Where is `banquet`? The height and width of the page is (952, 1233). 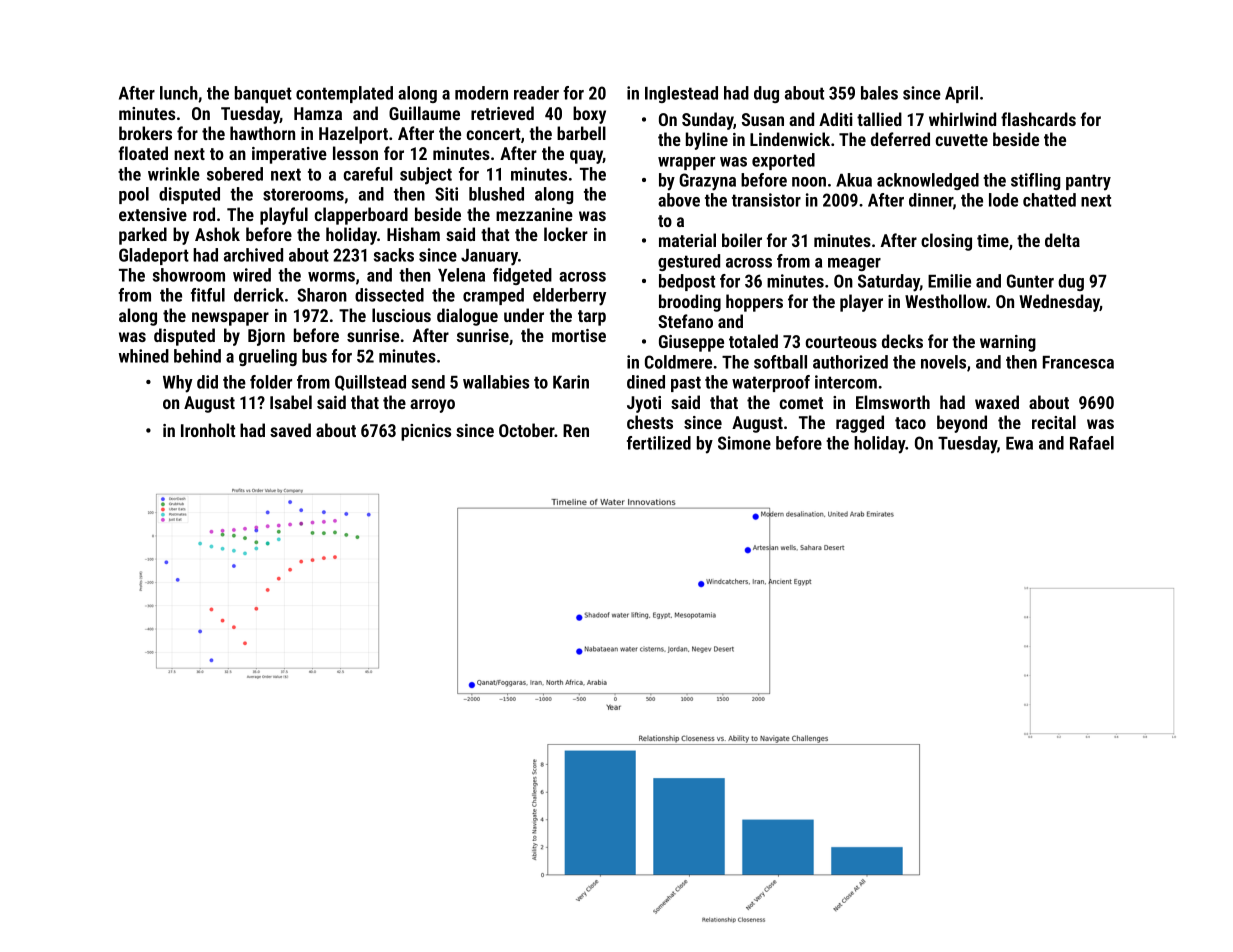
banquet is located at coordinates (263, 94).
